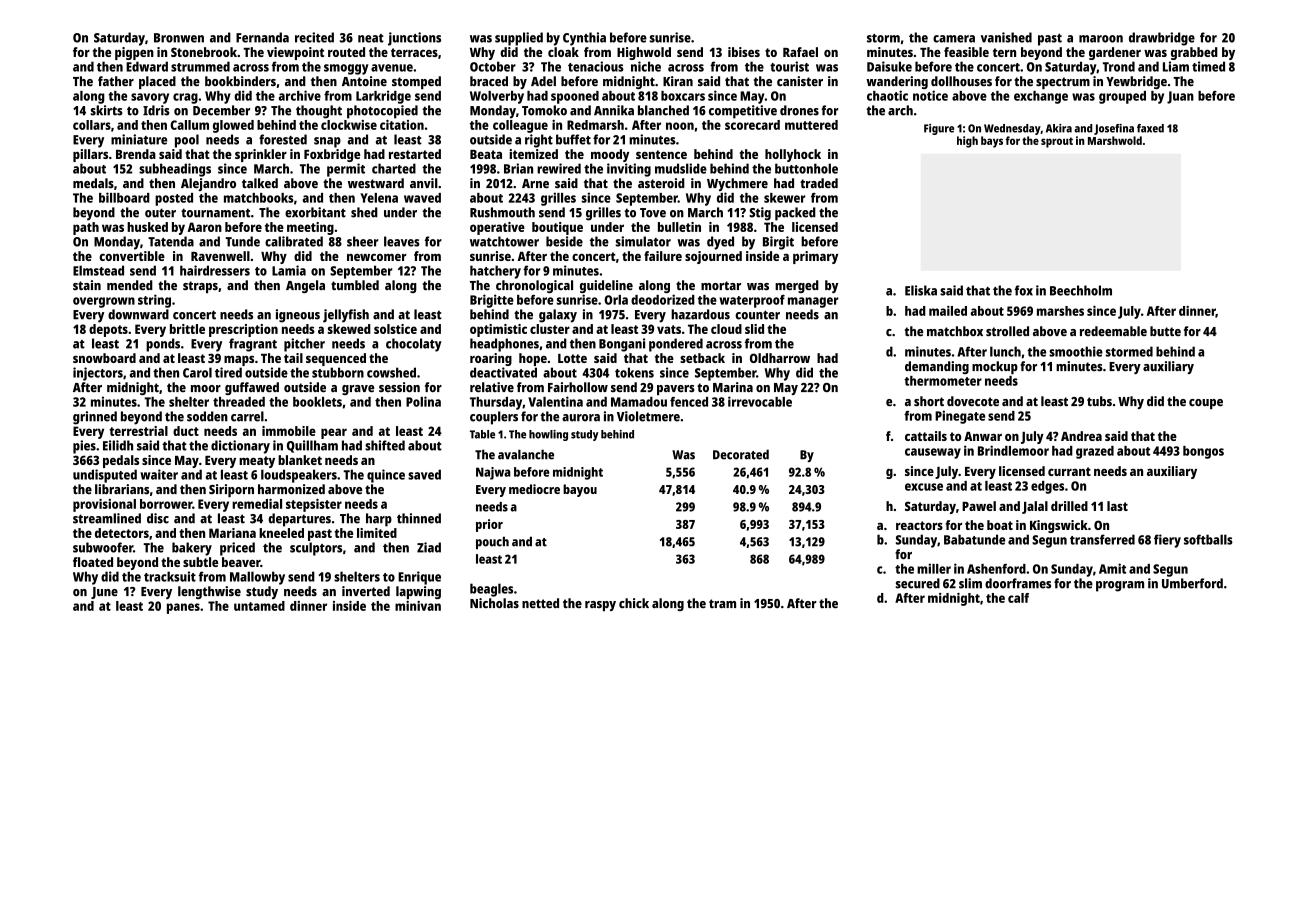 Image resolution: width=1308 pixels, height=924 pixels. Describe the element at coordinates (346, 69) in the screenshot. I see `smoggy` at that location.
